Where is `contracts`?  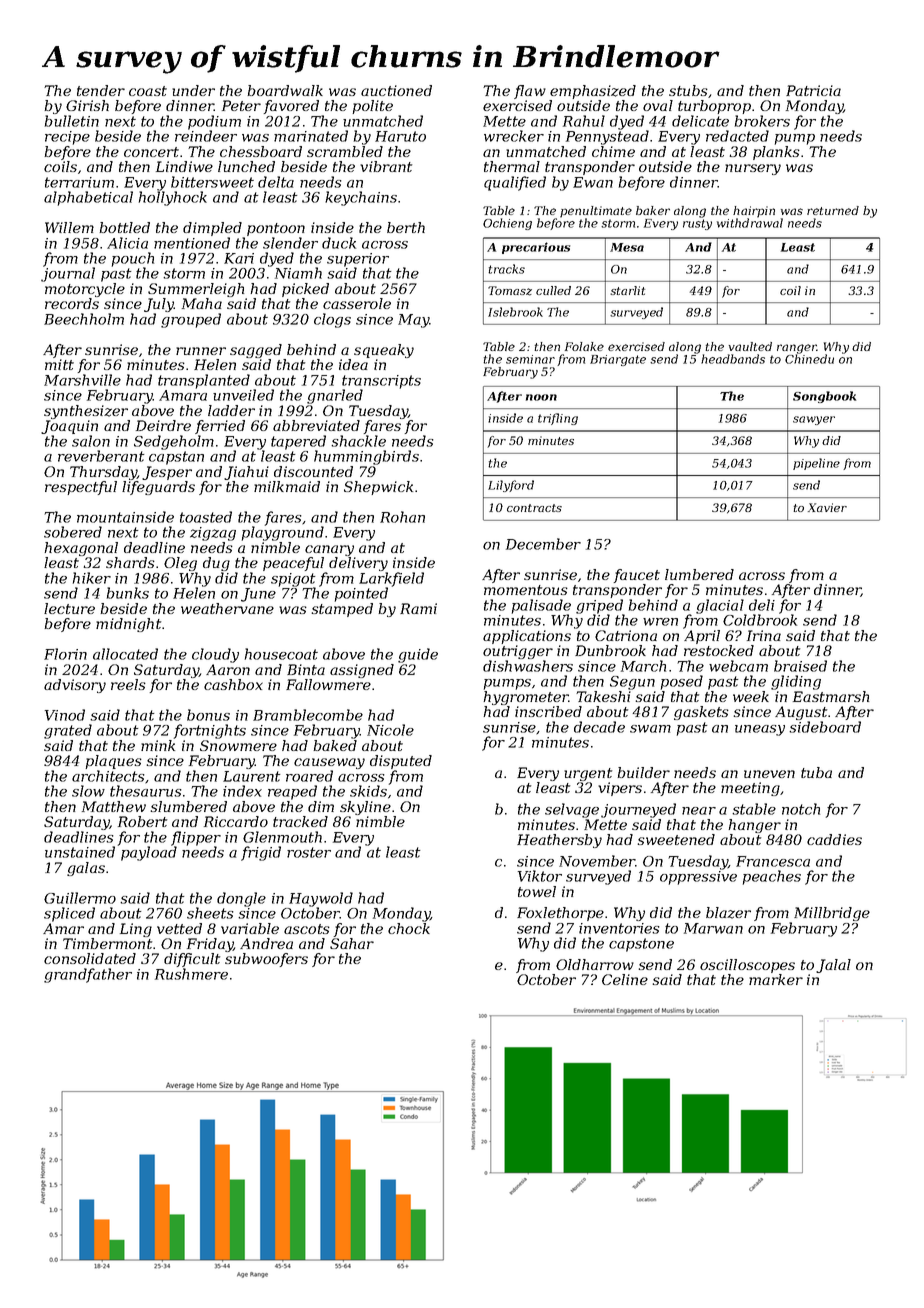 contracts is located at coordinates (534, 508).
